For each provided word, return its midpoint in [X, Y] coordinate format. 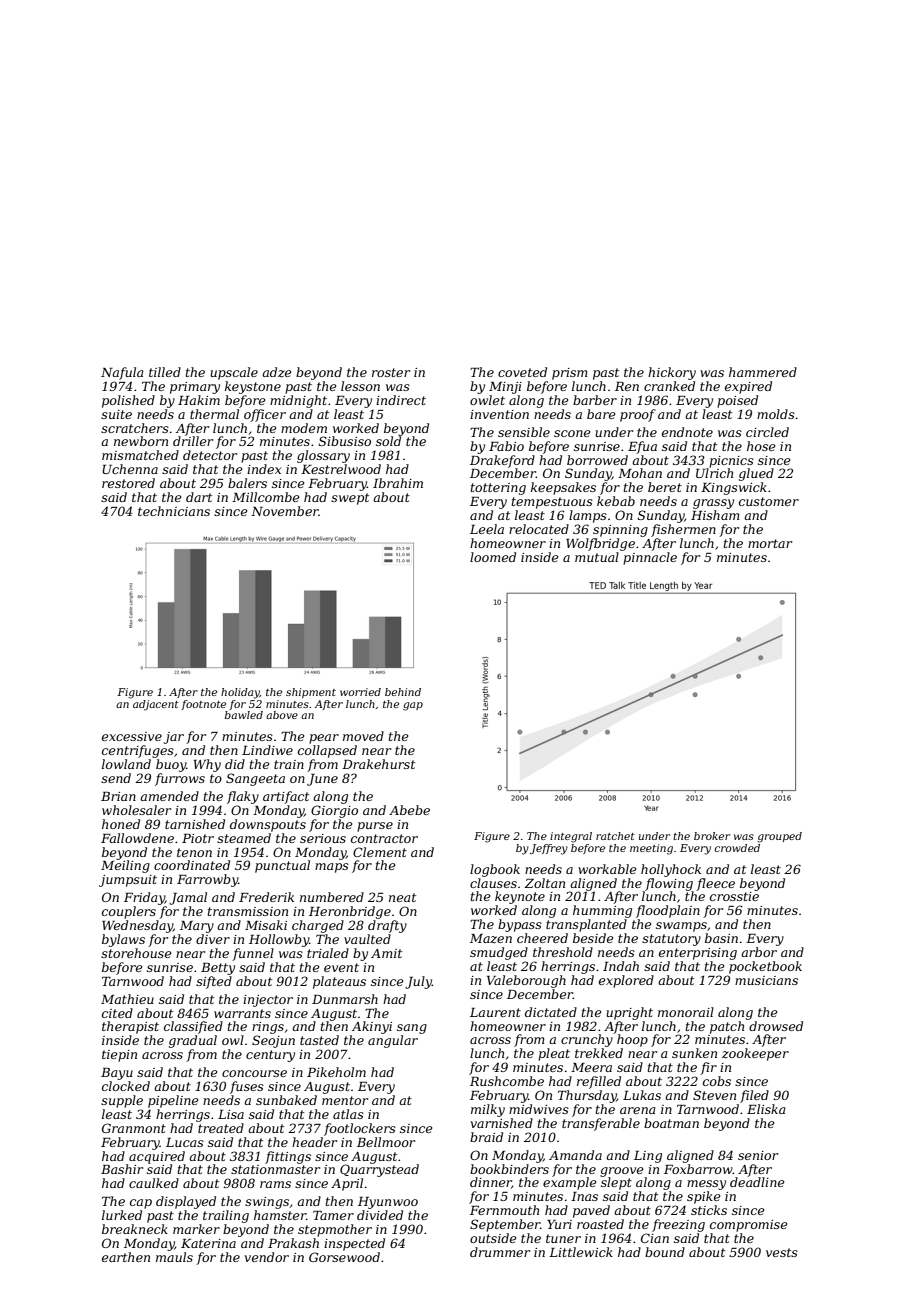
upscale [234, 373]
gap [413, 706]
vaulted [367, 939]
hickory [672, 373]
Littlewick [581, 1252]
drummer [500, 1252]
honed [121, 824]
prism [570, 374]
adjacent [156, 705]
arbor [759, 952]
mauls [174, 1257]
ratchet [615, 836]
